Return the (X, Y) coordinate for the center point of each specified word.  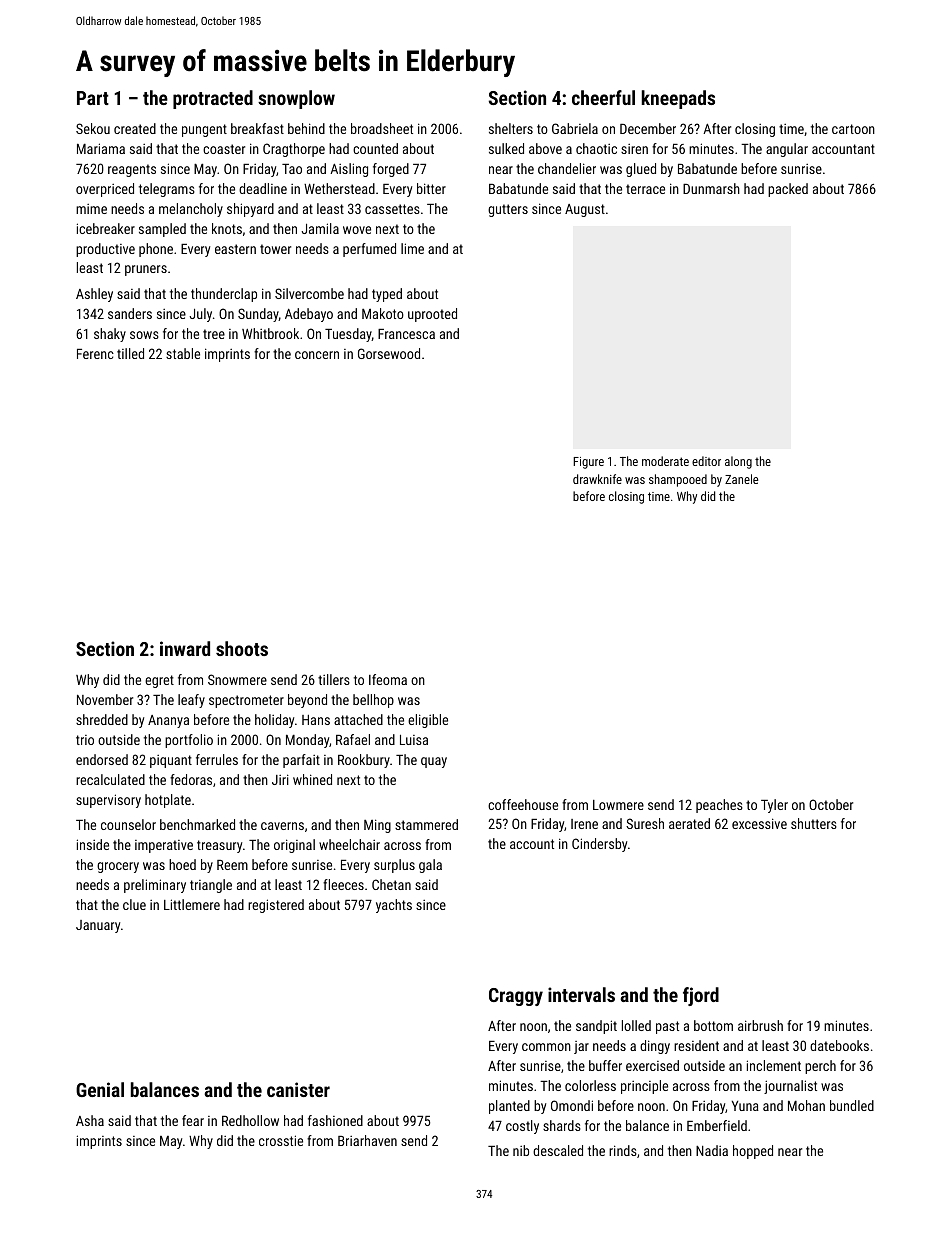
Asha (90, 1120)
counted (375, 148)
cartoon (853, 129)
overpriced (105, 190)
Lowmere (618, 805)
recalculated (110, 779)
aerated (689, 823)
